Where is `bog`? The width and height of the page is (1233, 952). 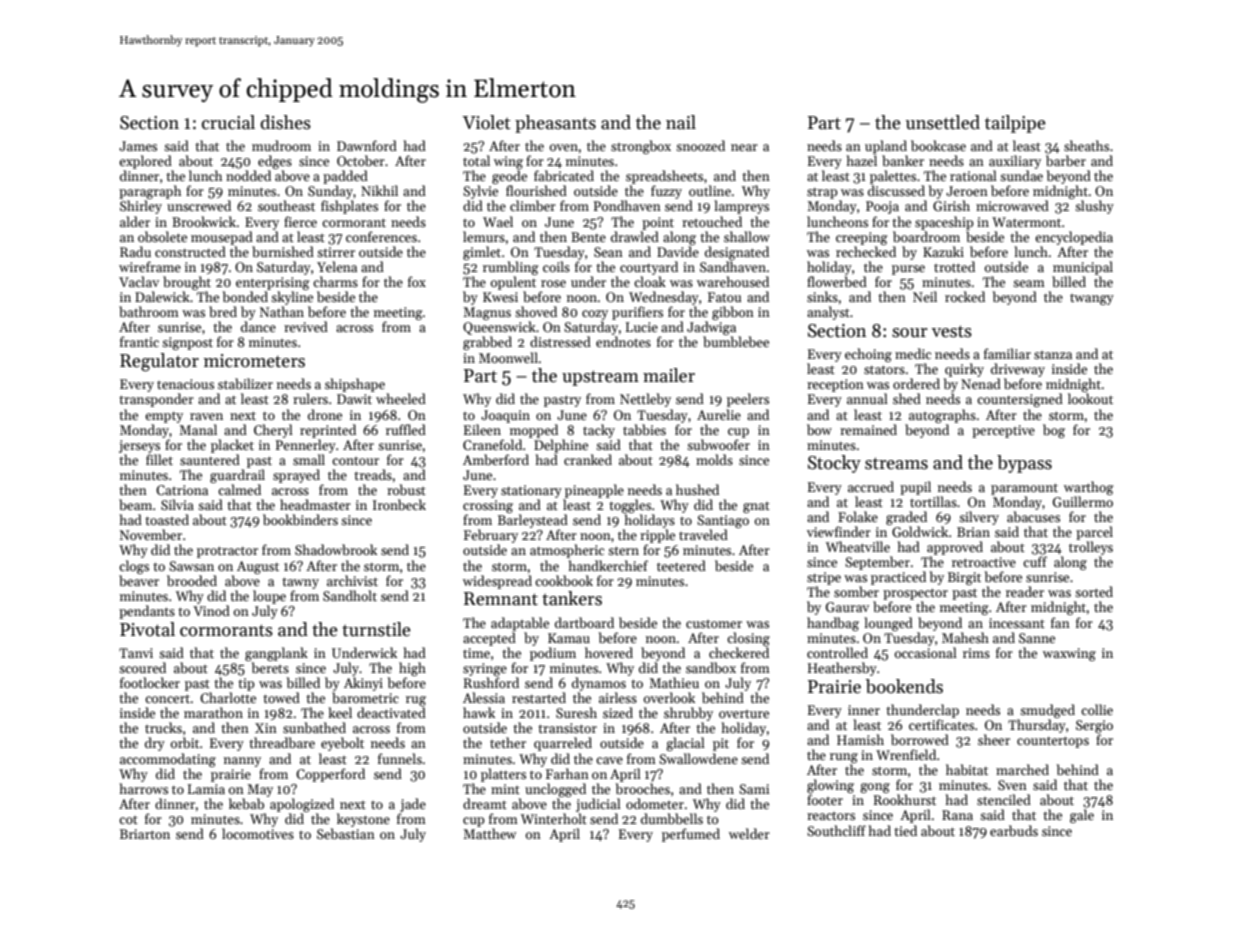 bog is located at coordinates (1054, 431).
